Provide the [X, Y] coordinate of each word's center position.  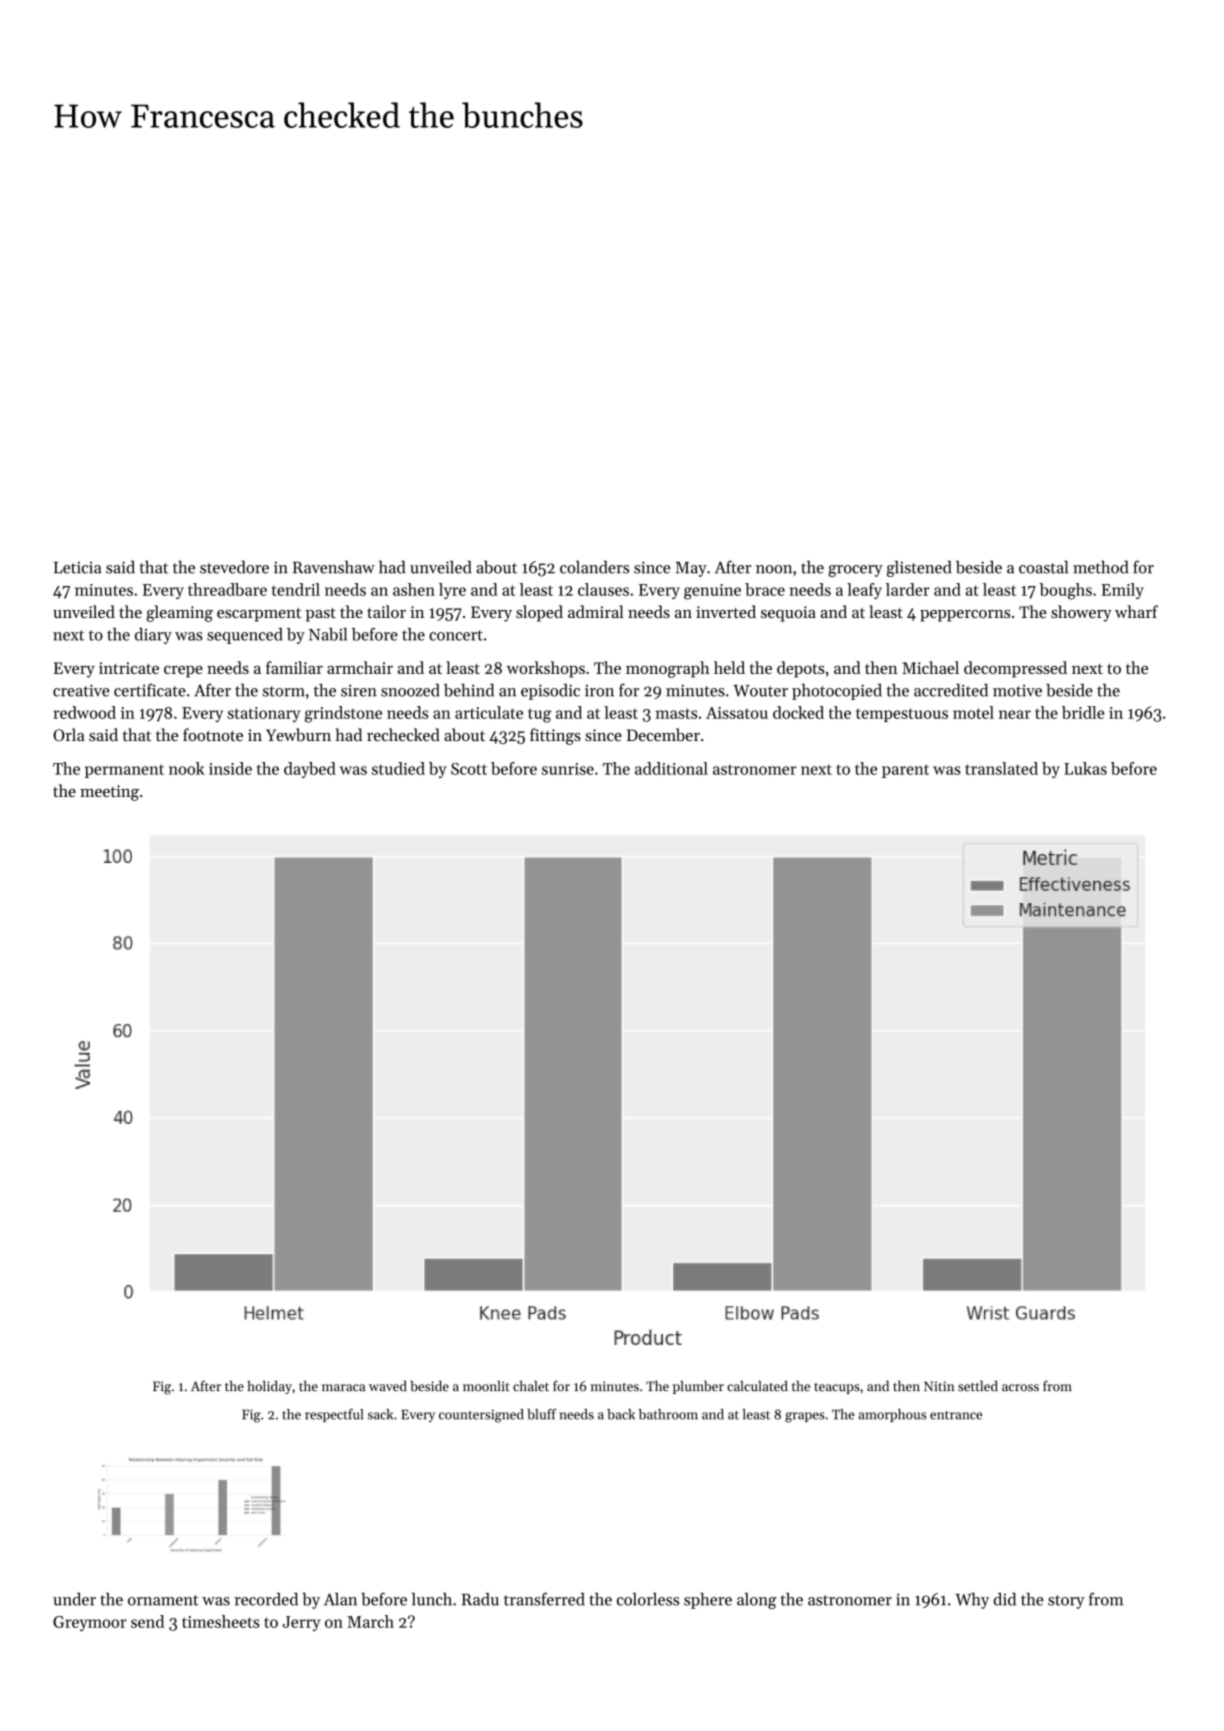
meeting [109, 793]
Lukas [1085, 768]
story [1066, 1602]
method [1101, 567]
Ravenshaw [334, 567]
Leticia [78, 567]
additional [671, 768]
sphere [708, 1601]
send [147, 1621]
